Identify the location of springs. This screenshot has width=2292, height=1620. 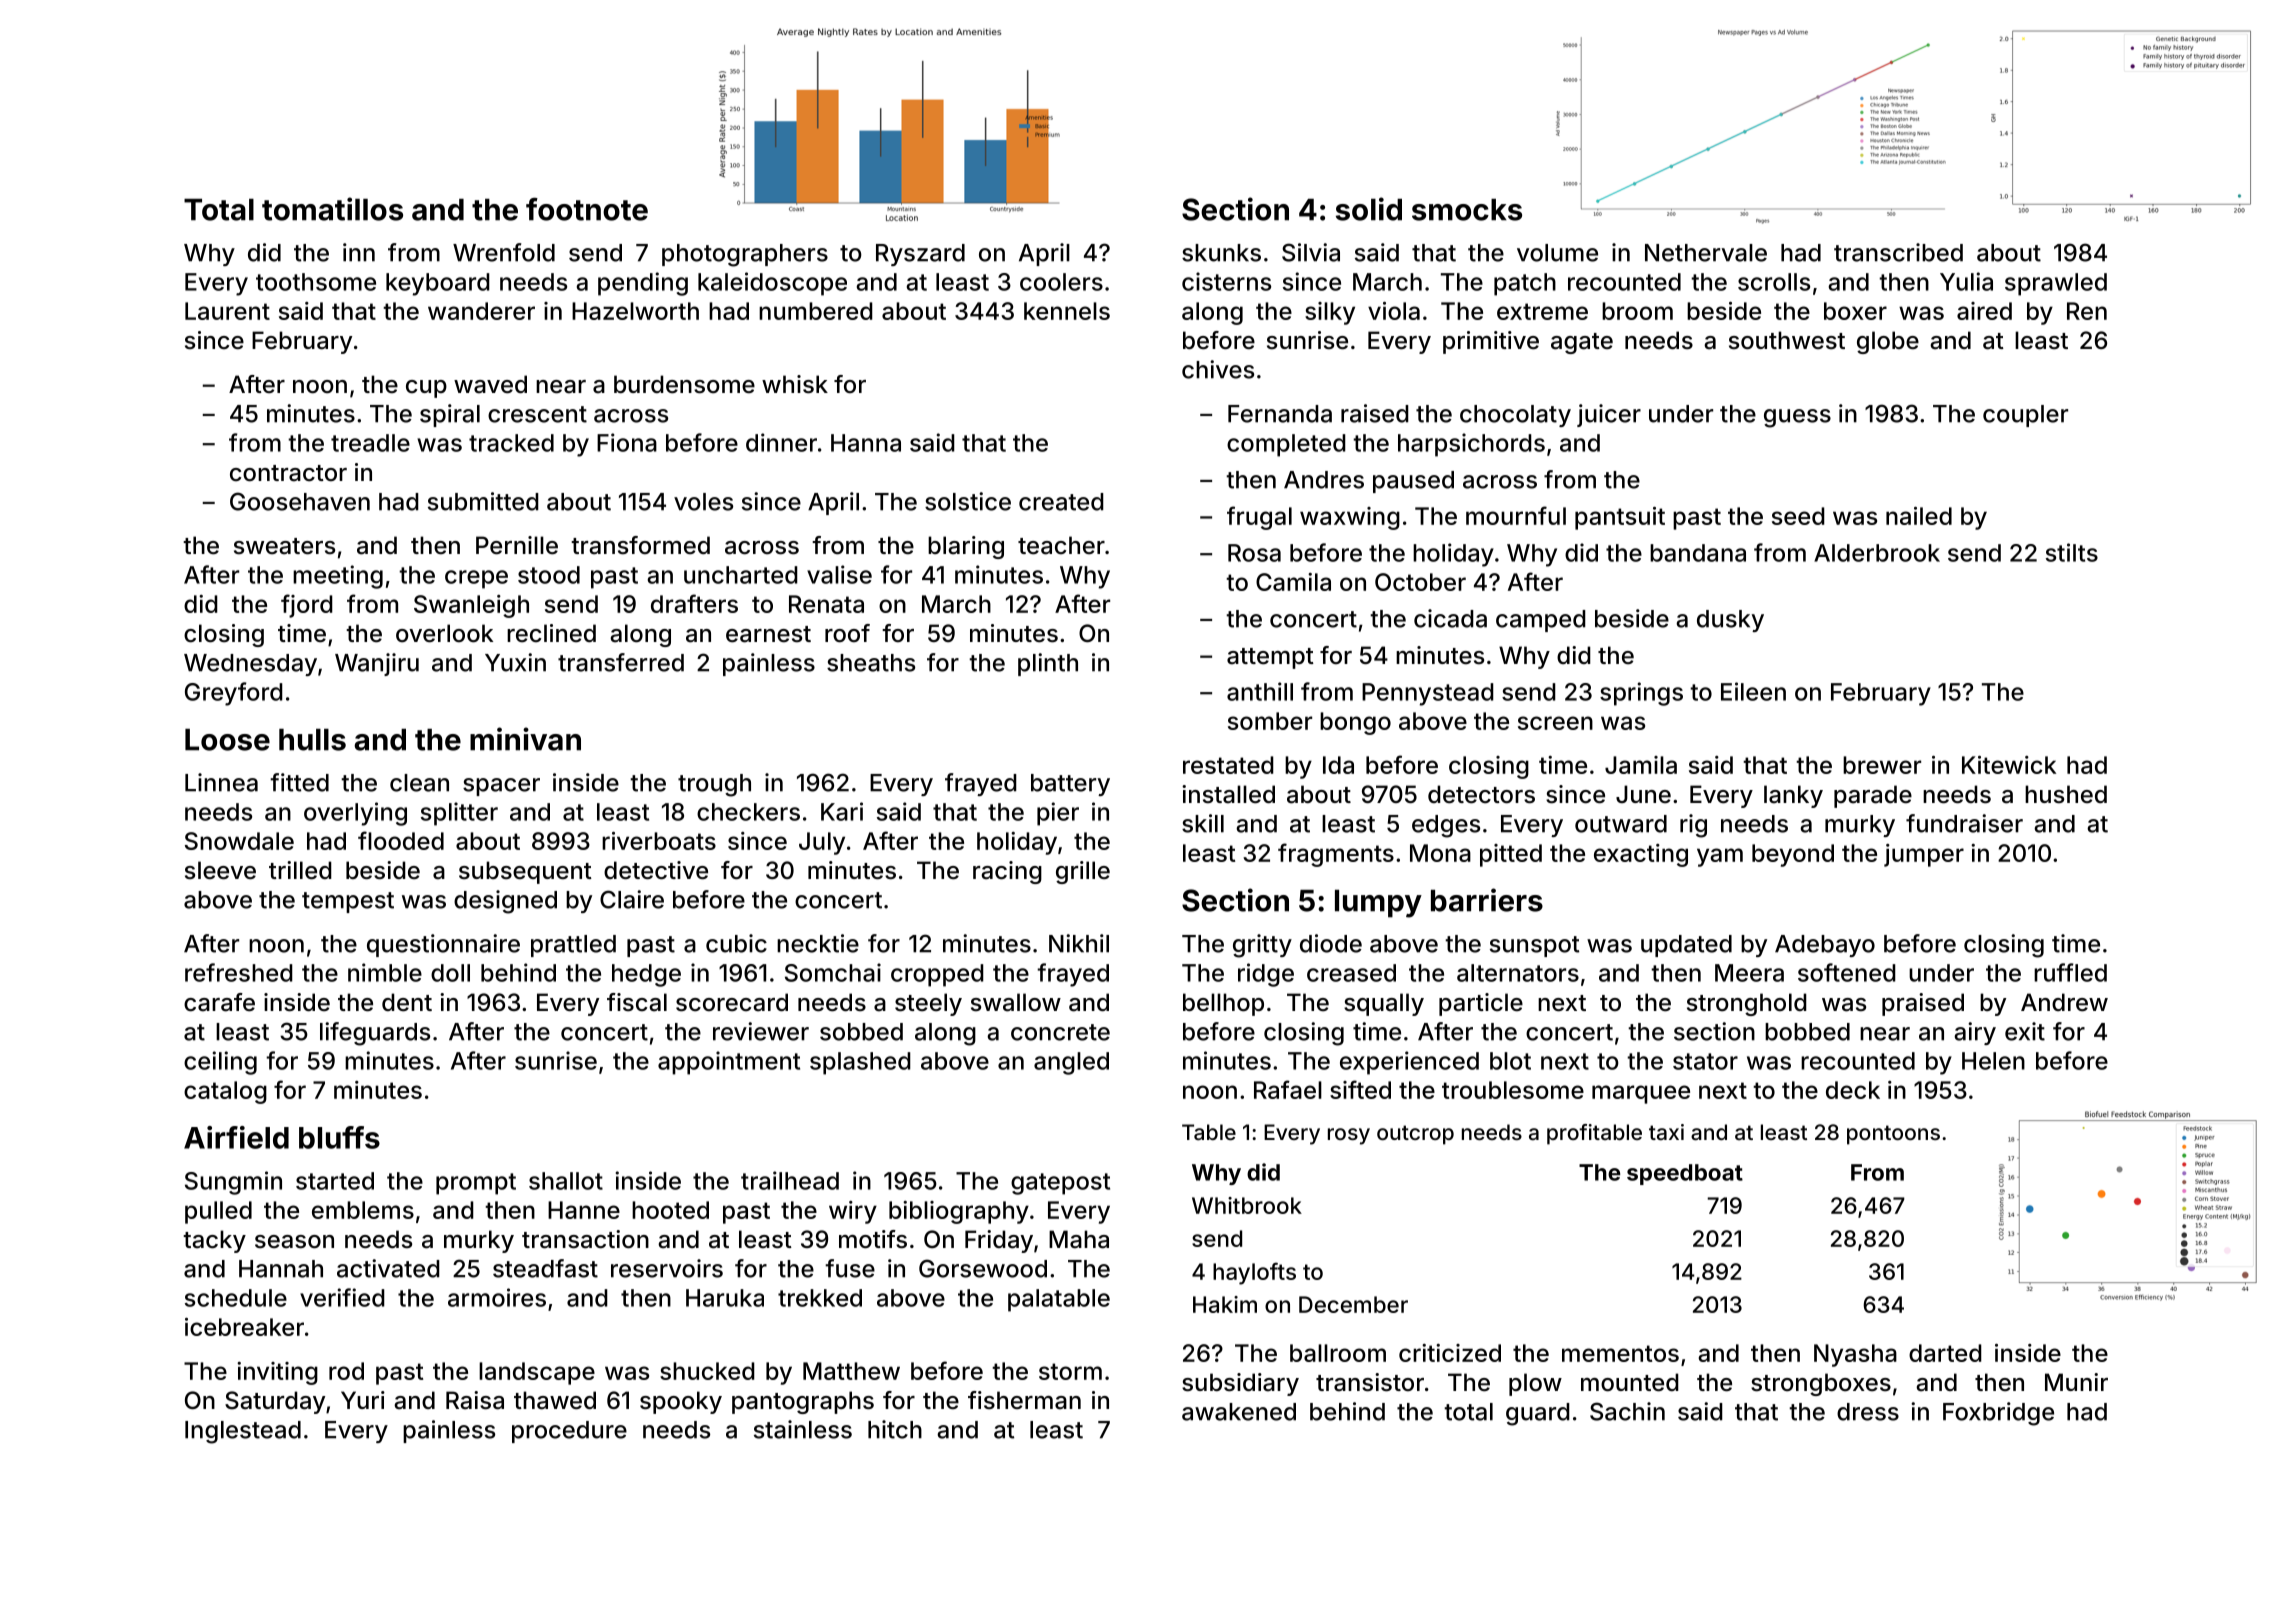
(1641, 694).
